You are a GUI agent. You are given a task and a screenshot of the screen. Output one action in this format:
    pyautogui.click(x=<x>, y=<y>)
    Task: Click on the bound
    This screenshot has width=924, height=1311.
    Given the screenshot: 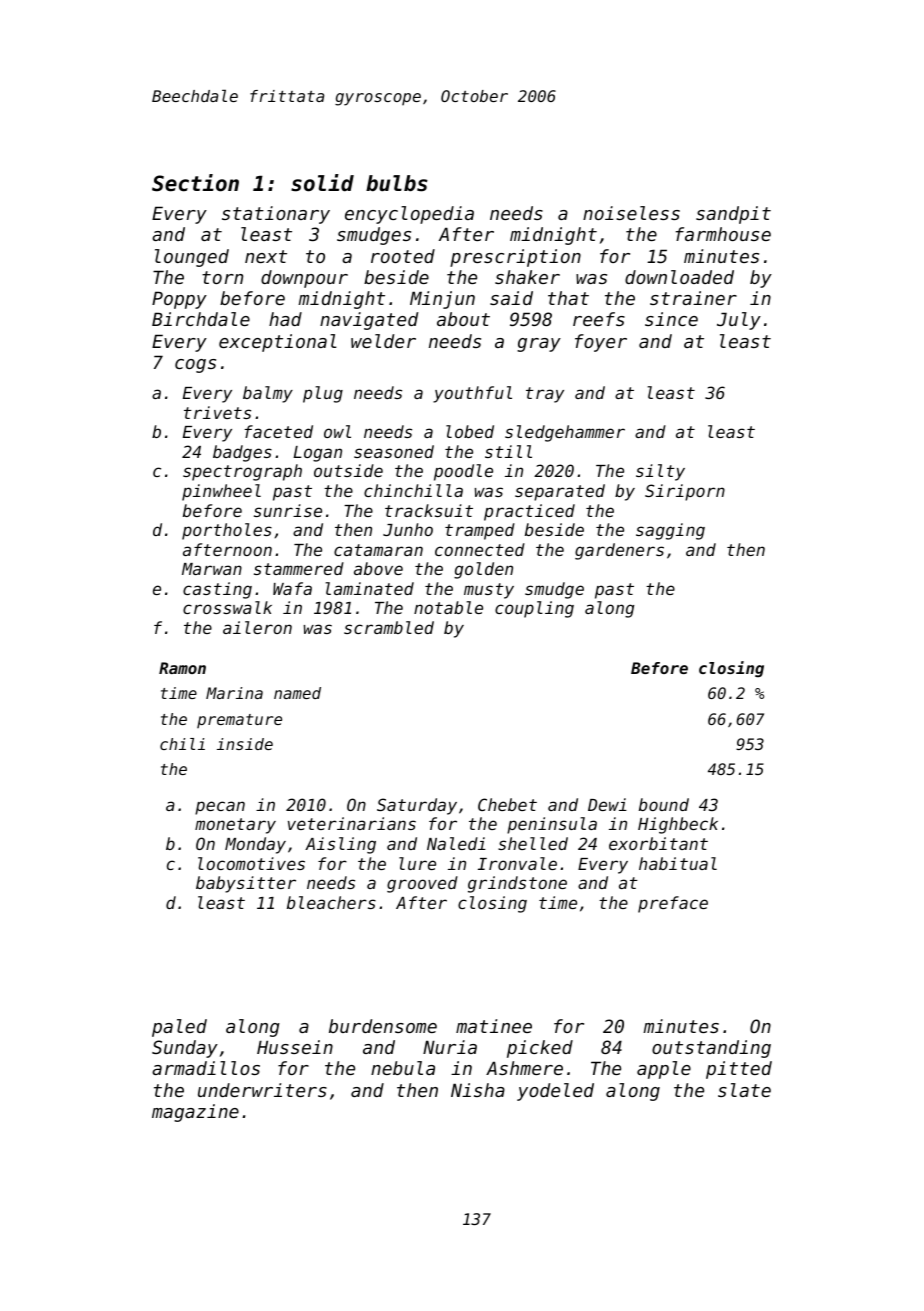 What is the action you would take?
    pyautogui.click(x=664, y=804)
